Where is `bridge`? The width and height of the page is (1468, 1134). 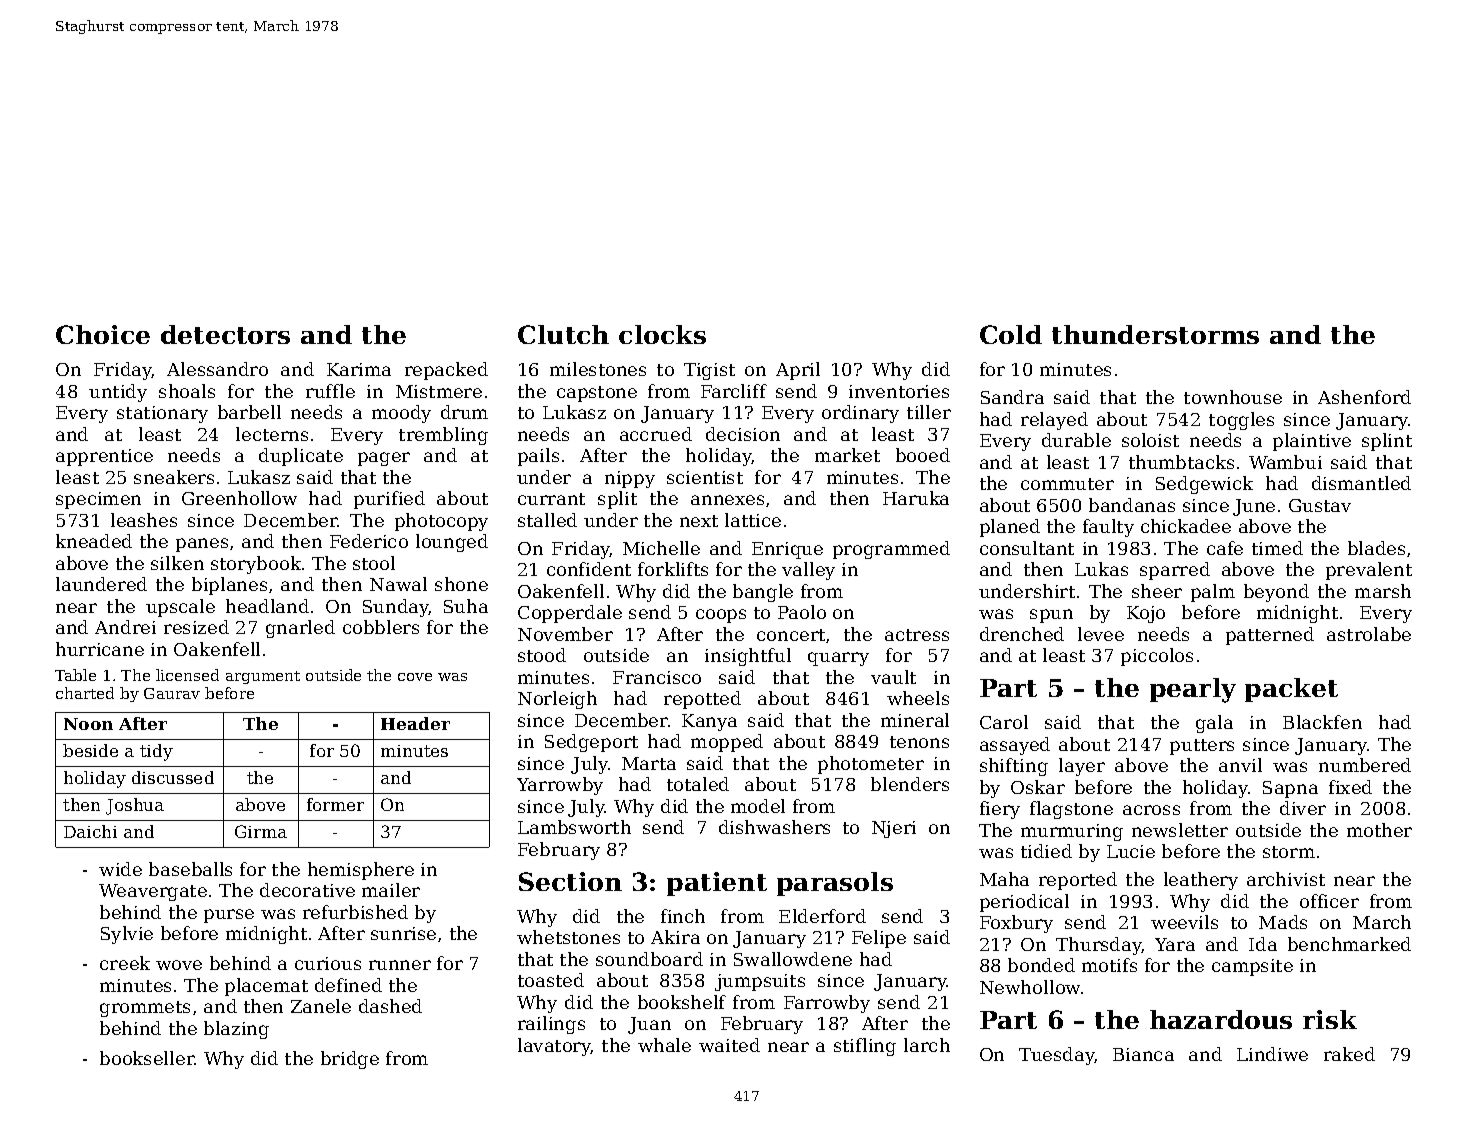
bridge is located at coordinates (350, 1060).
